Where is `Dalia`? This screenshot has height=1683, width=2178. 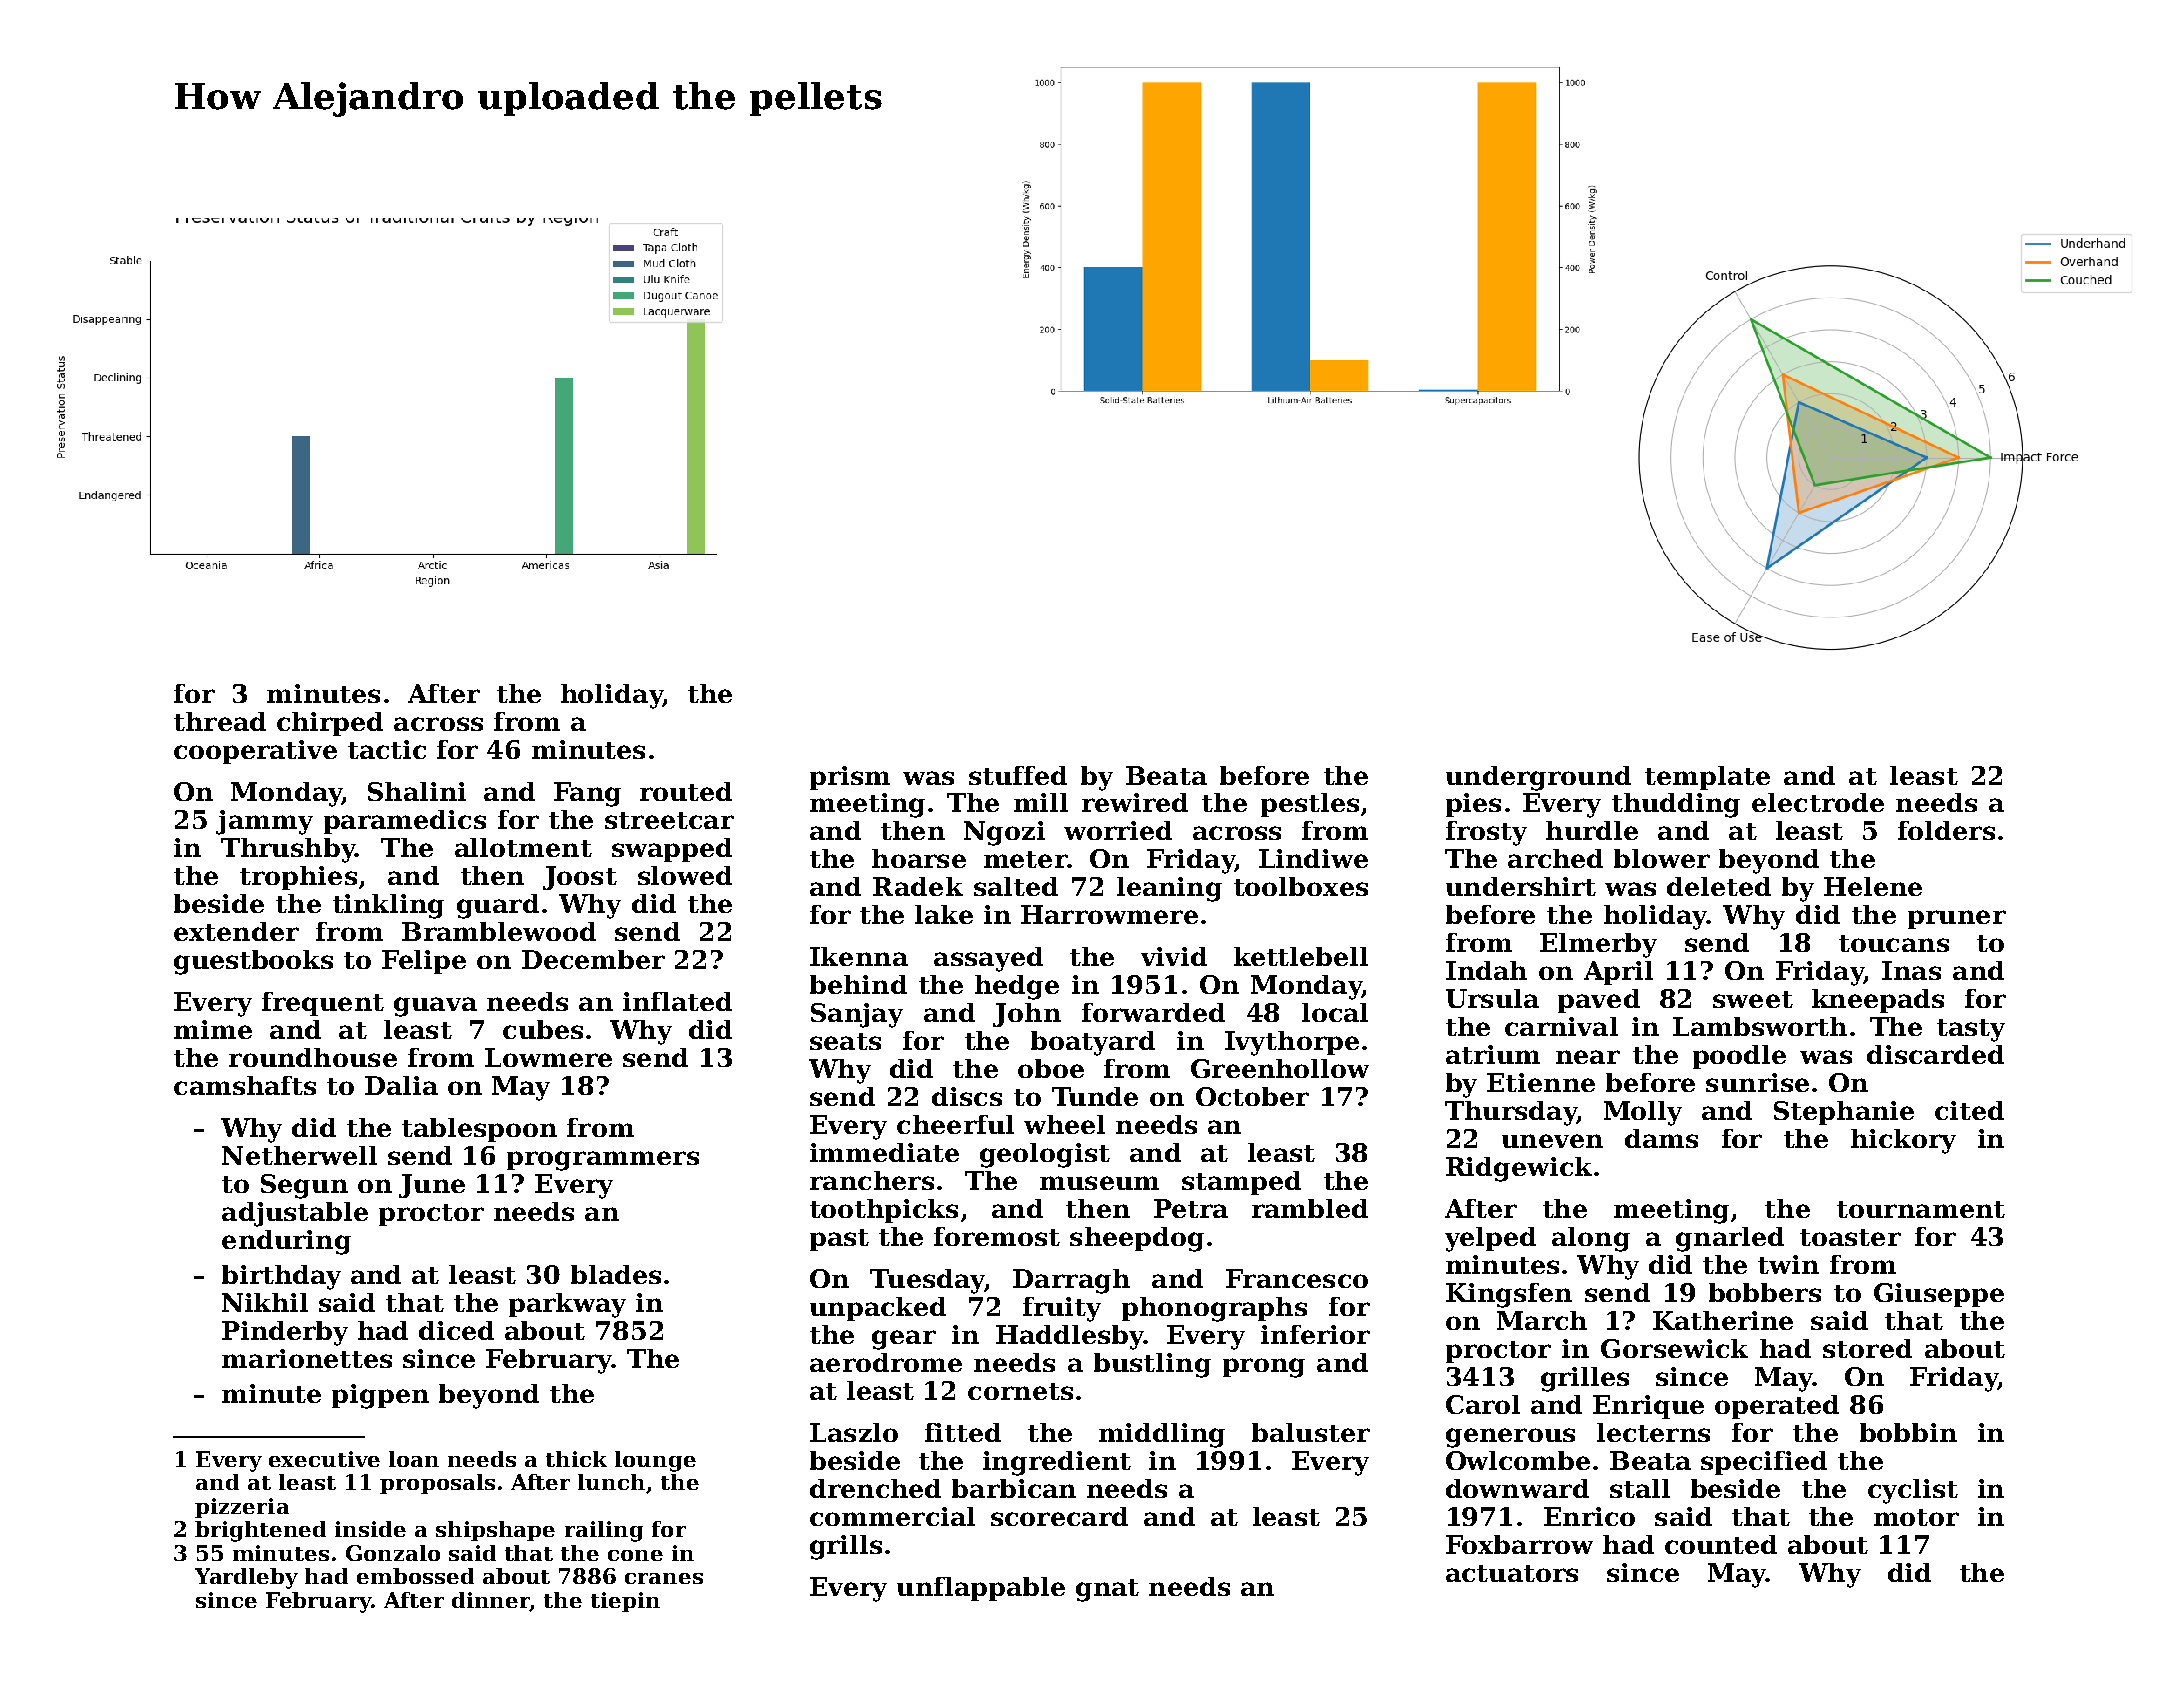
Dalia is located at coordinates (401, 1085).
